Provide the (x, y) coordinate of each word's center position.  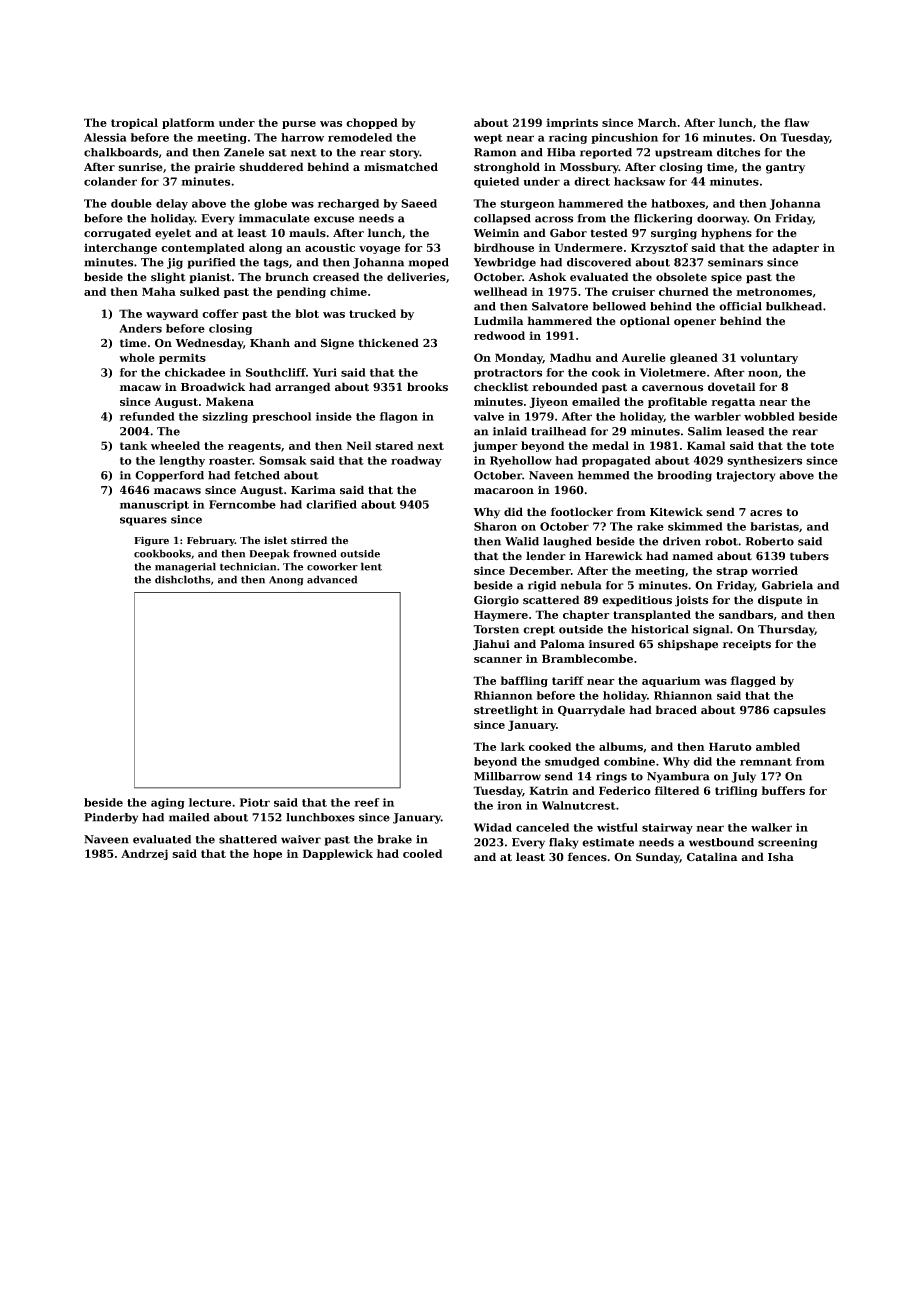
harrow (302, 137)
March (657, 122)
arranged (302, 388)
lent (371, 566)
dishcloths (183, 579)
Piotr (255, 802)
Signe (337, 344)
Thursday (786, 630)
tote (822, 446)
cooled (422, 853)
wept (488, 139)
